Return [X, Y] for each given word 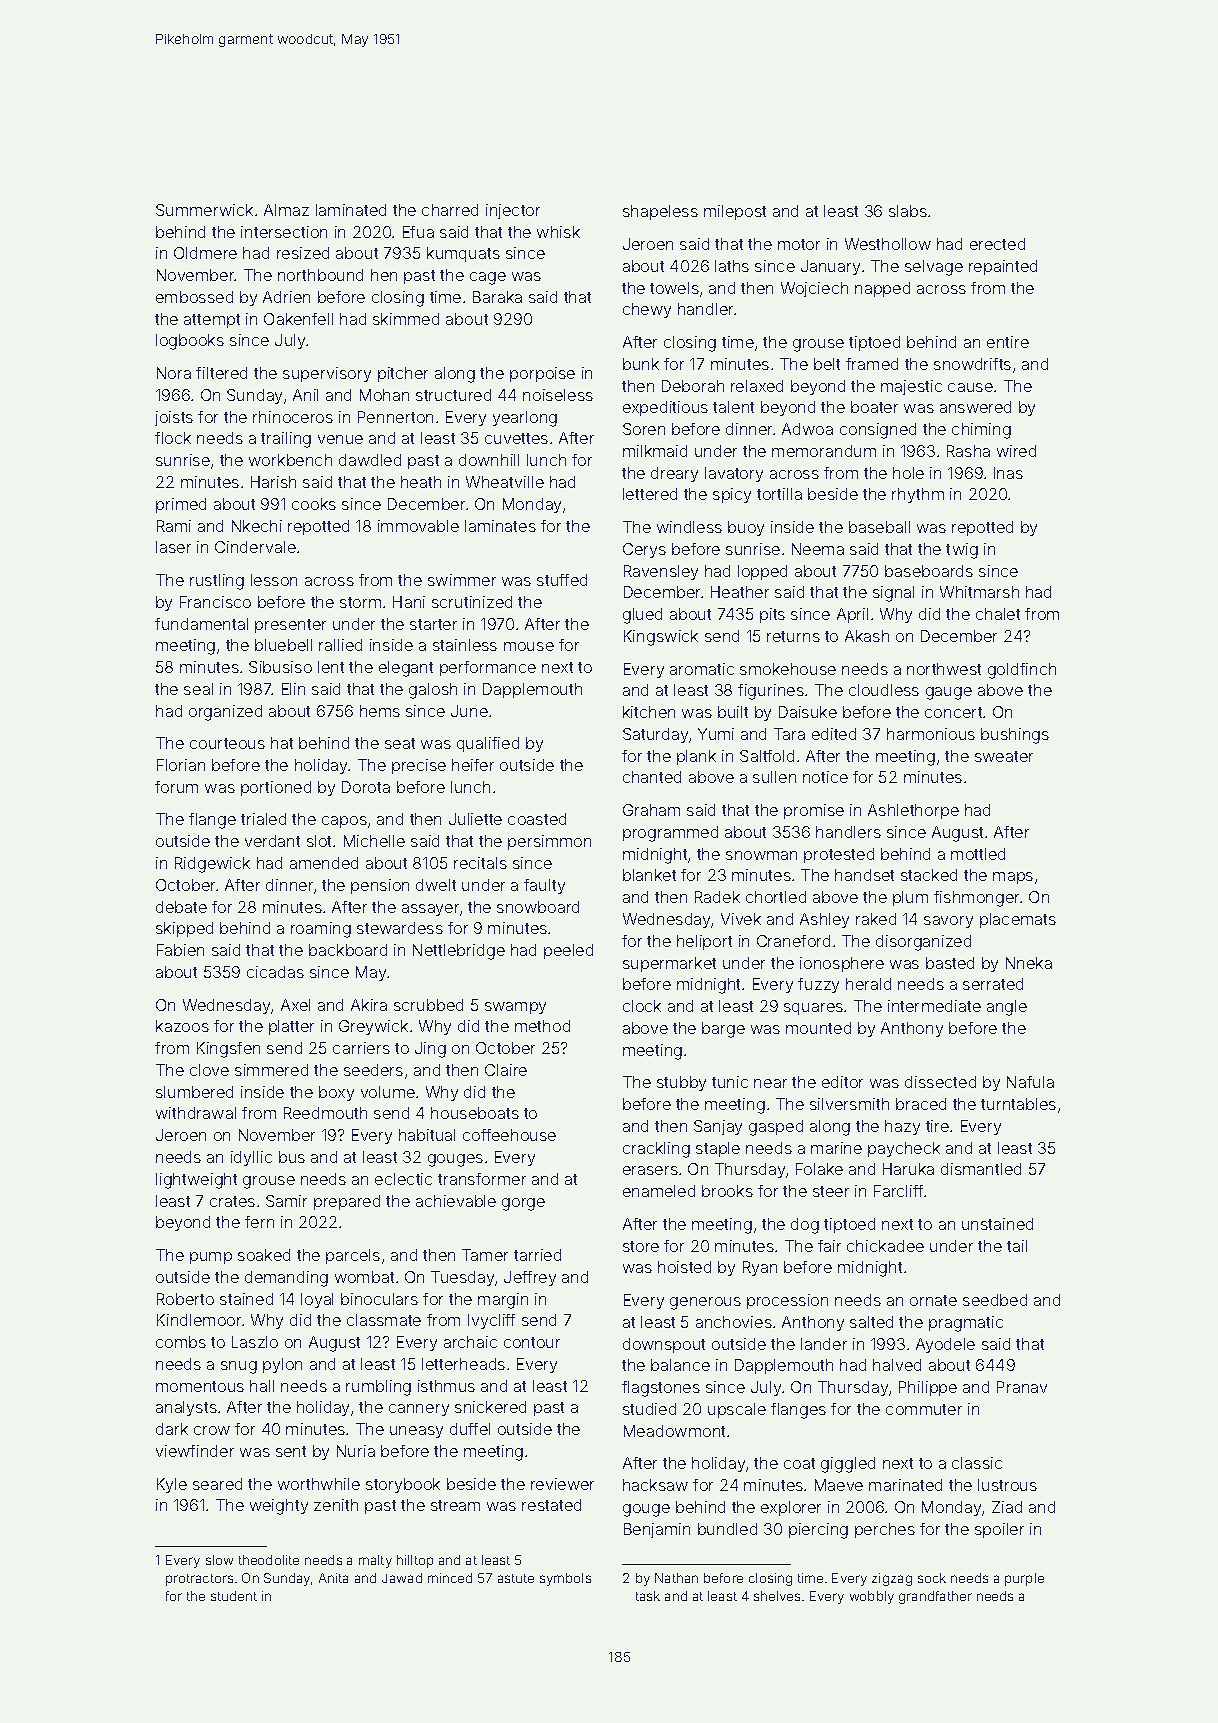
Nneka [1029, 963]
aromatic [702, 669]
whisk [558, 232]
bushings [1015, 736]
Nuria [356, 1451]
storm [360, 602]
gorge [523, 1204]
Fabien [180, 950]
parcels [353, 1256]
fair [829, 1246]
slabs [908, 211]
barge [723, 1030]
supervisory [327, 374]
